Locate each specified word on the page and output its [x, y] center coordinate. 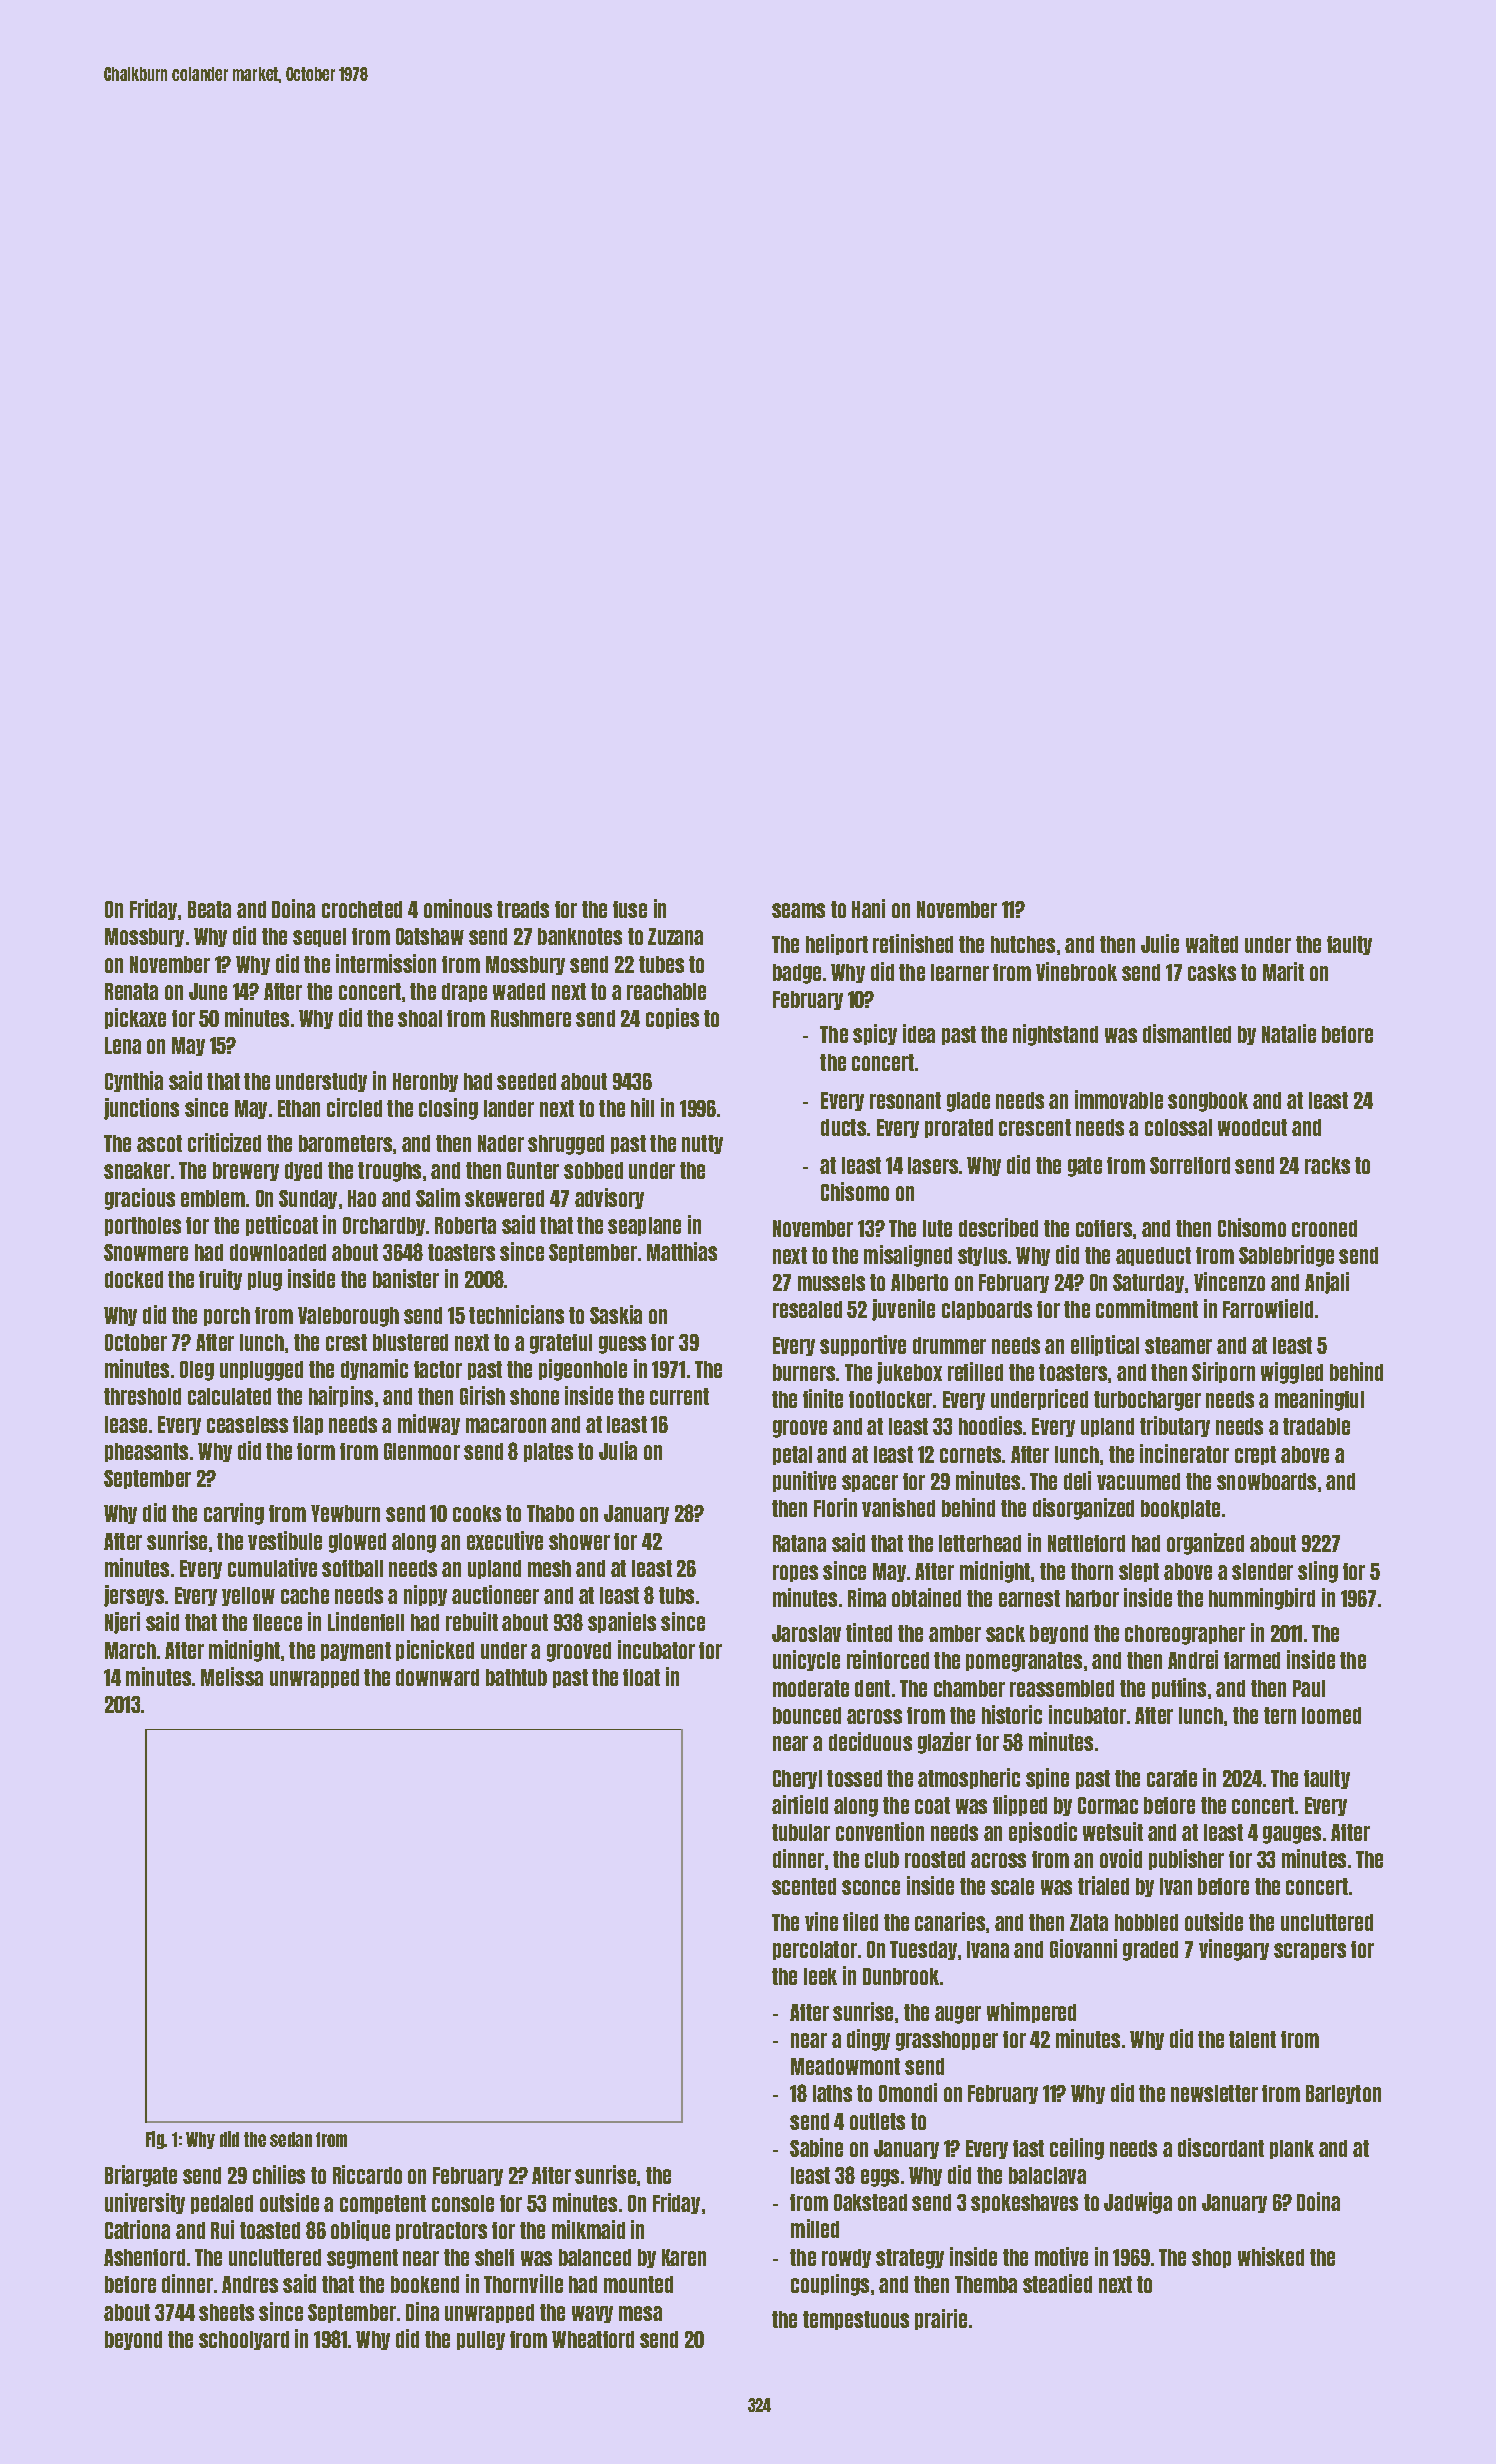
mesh [549, 1568]
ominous [458, 908]
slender [1262, 1571]
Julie [1160, 943]
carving [234, 1514]
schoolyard [244, 2340]
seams [798, 910]
